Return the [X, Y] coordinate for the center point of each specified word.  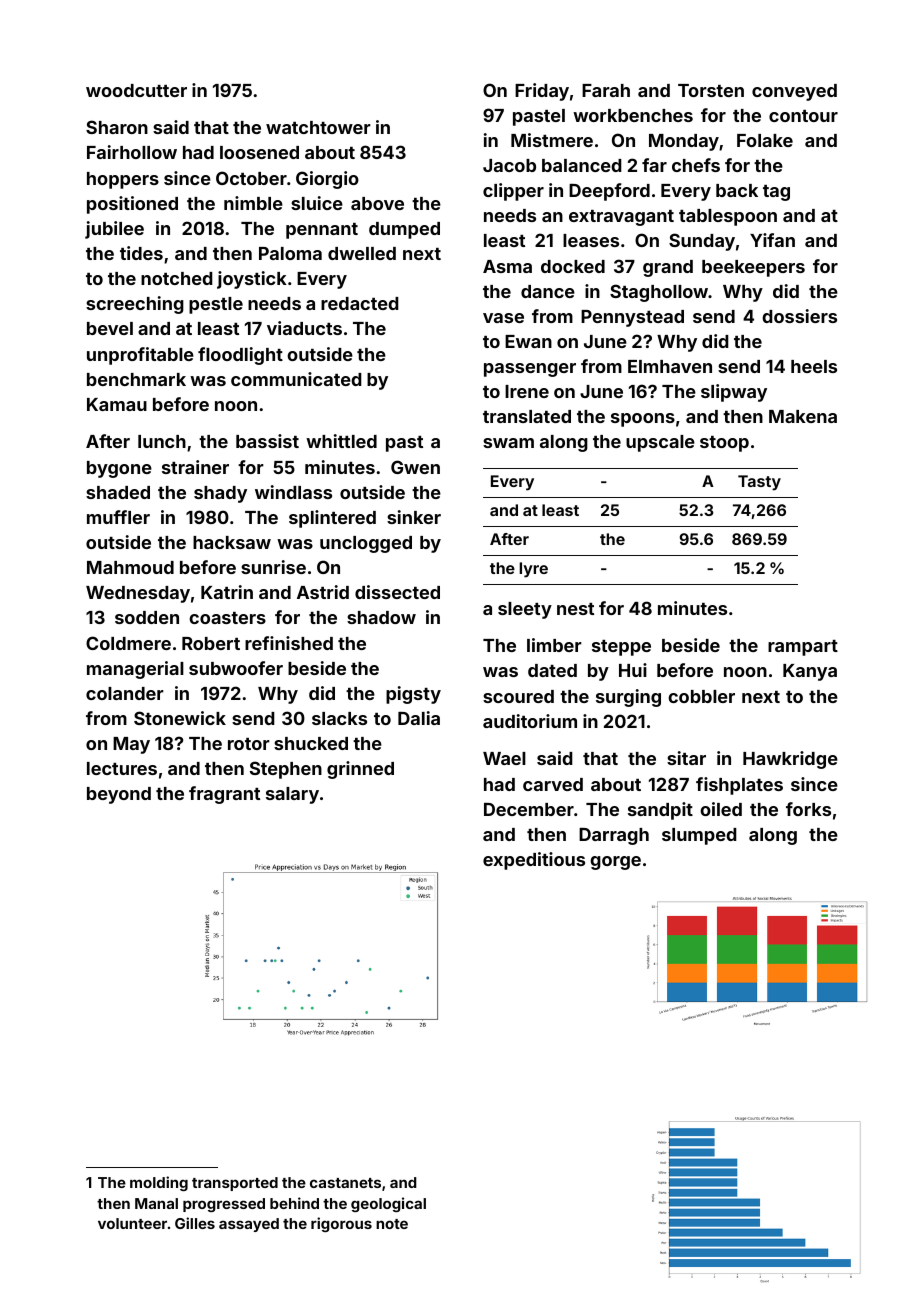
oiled [721, 809]
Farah [606, 90]
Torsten [711, 90]
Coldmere [128, 643]
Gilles [195, 1223]
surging [628, 698]
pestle [216, 305]
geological [388, 1204]
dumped [404, 230]
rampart [803, 648]
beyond [119, 795]
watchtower [318, 127]
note [392, 1224]
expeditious [534, 861]
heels [814, 366]
